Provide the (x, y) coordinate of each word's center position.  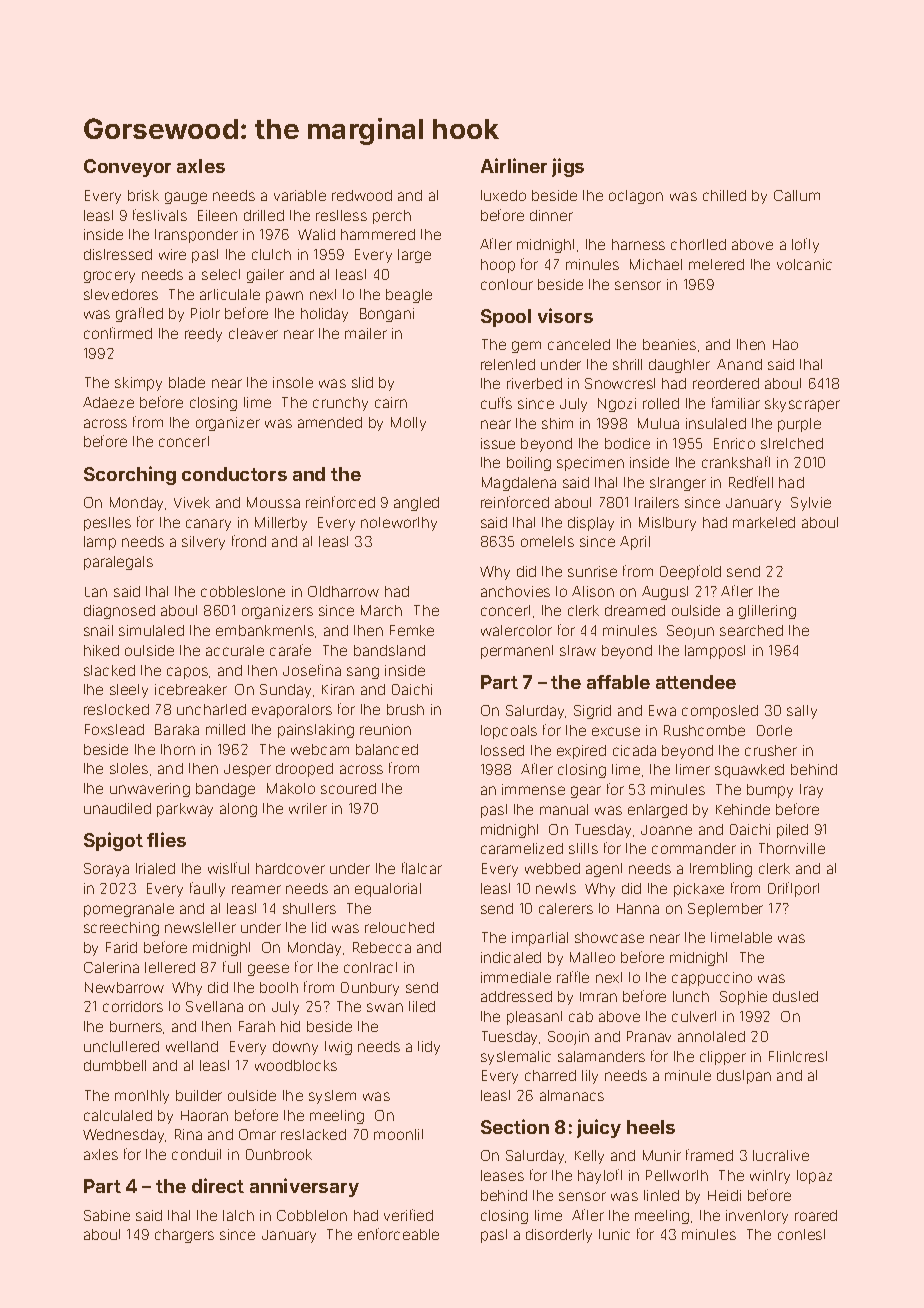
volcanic (804, 264)
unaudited (117, 808)
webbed (552, 868)
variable (300, 195)
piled (792, 831)
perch (392, 217)
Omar (257, 1134)
